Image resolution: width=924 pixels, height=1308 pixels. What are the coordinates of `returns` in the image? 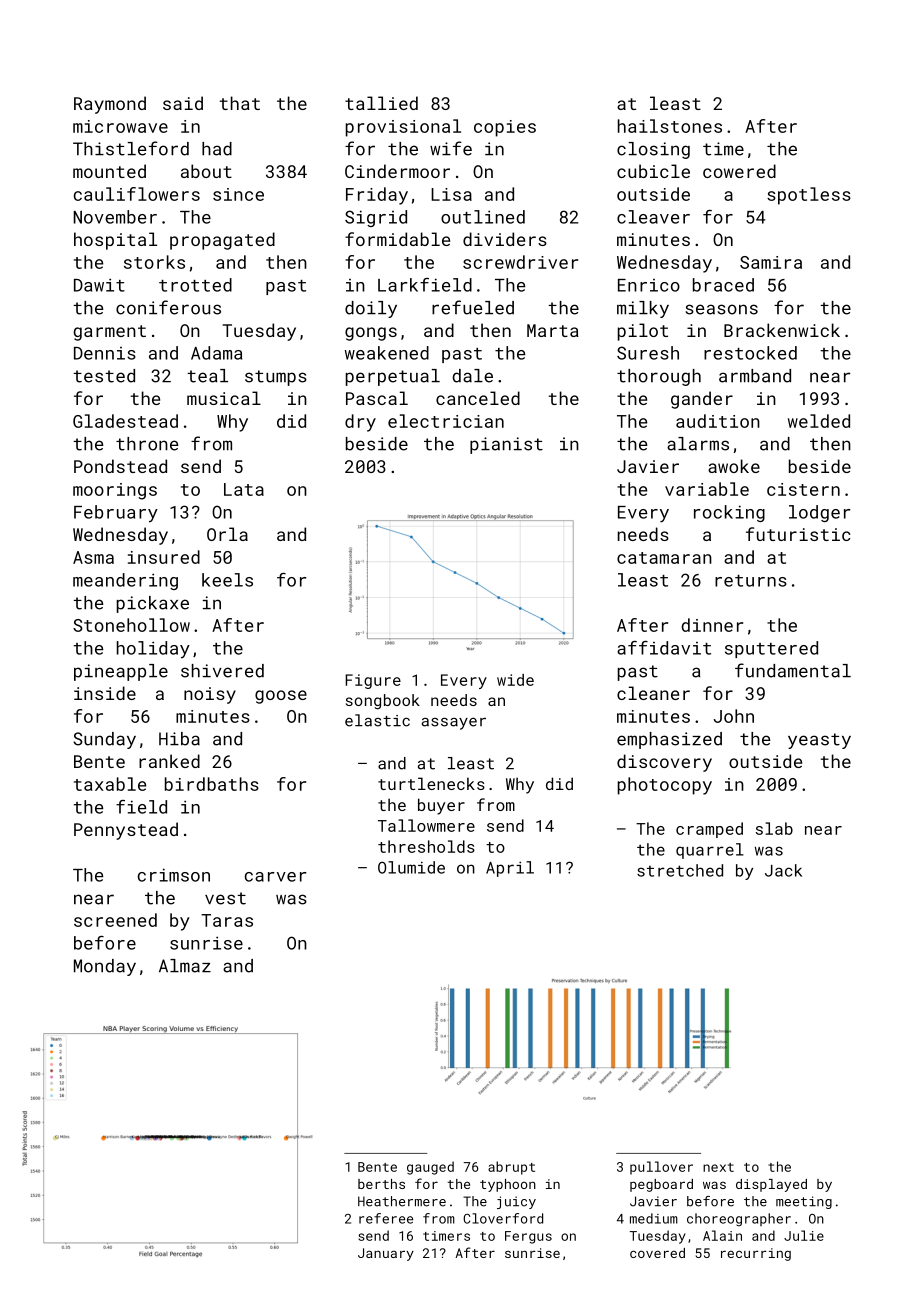 It's located at (751, 581).
